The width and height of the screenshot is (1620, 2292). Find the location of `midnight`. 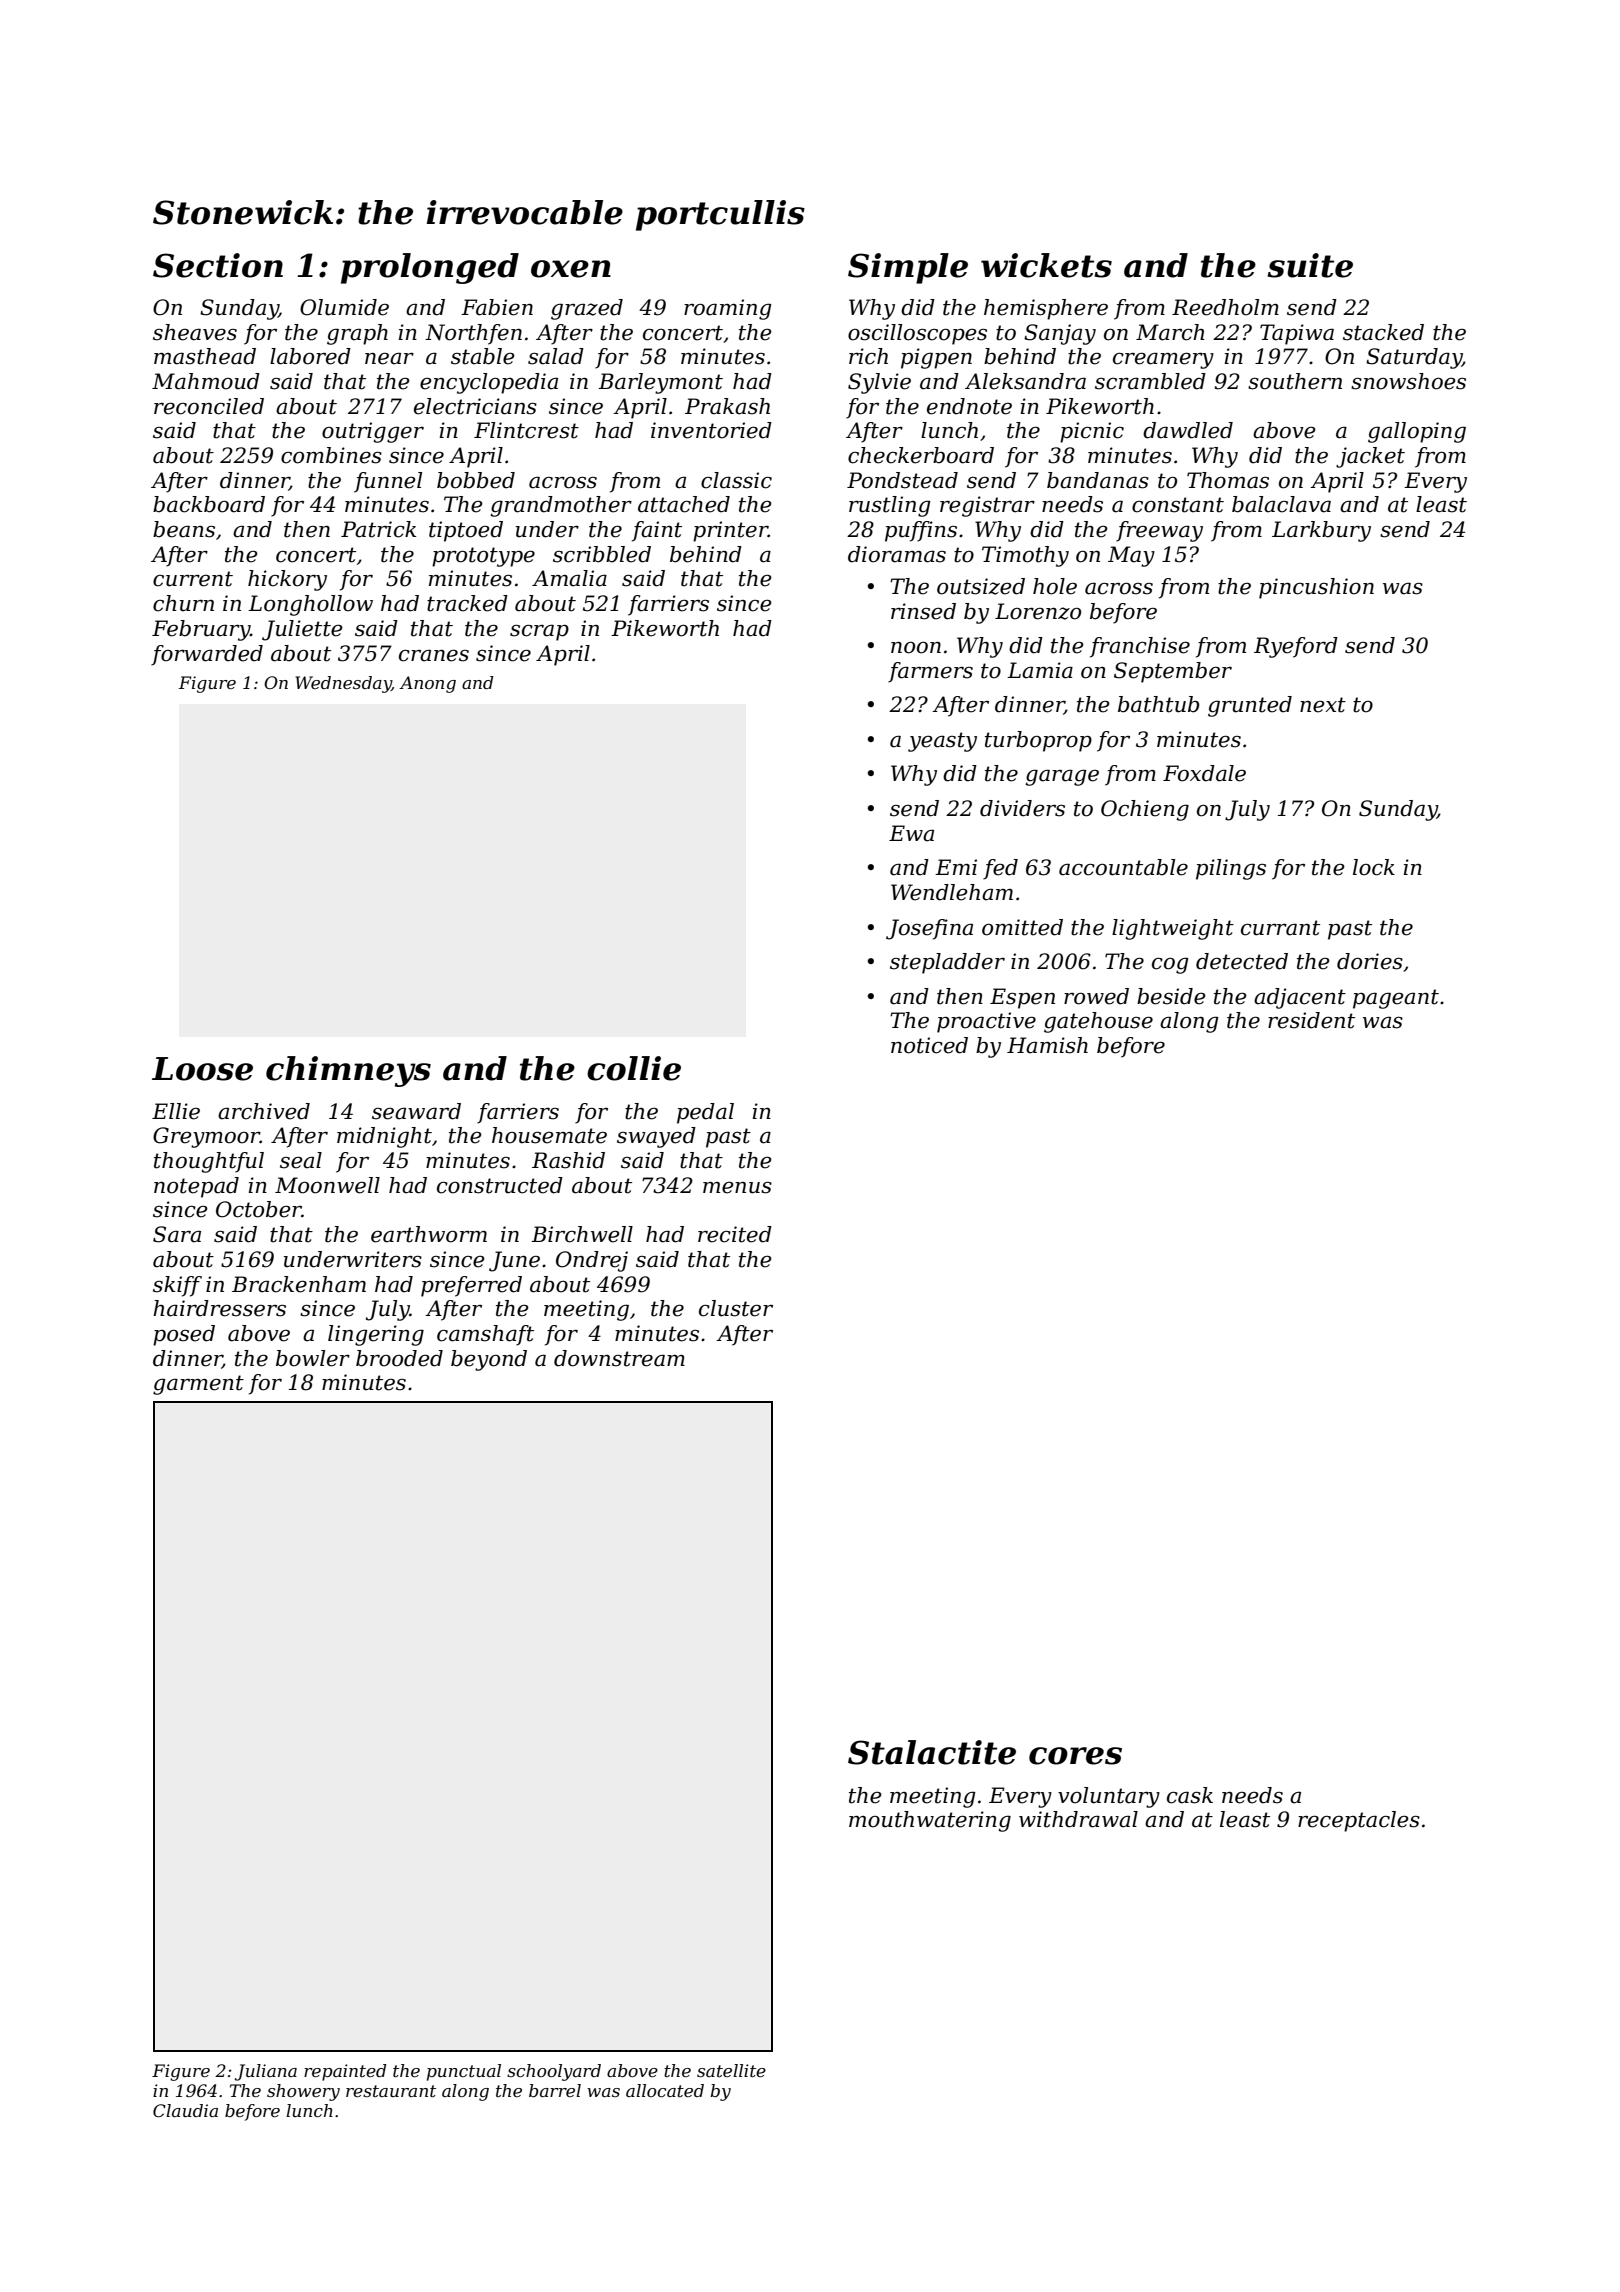

midnight is located at coordinates (384, 1137).
